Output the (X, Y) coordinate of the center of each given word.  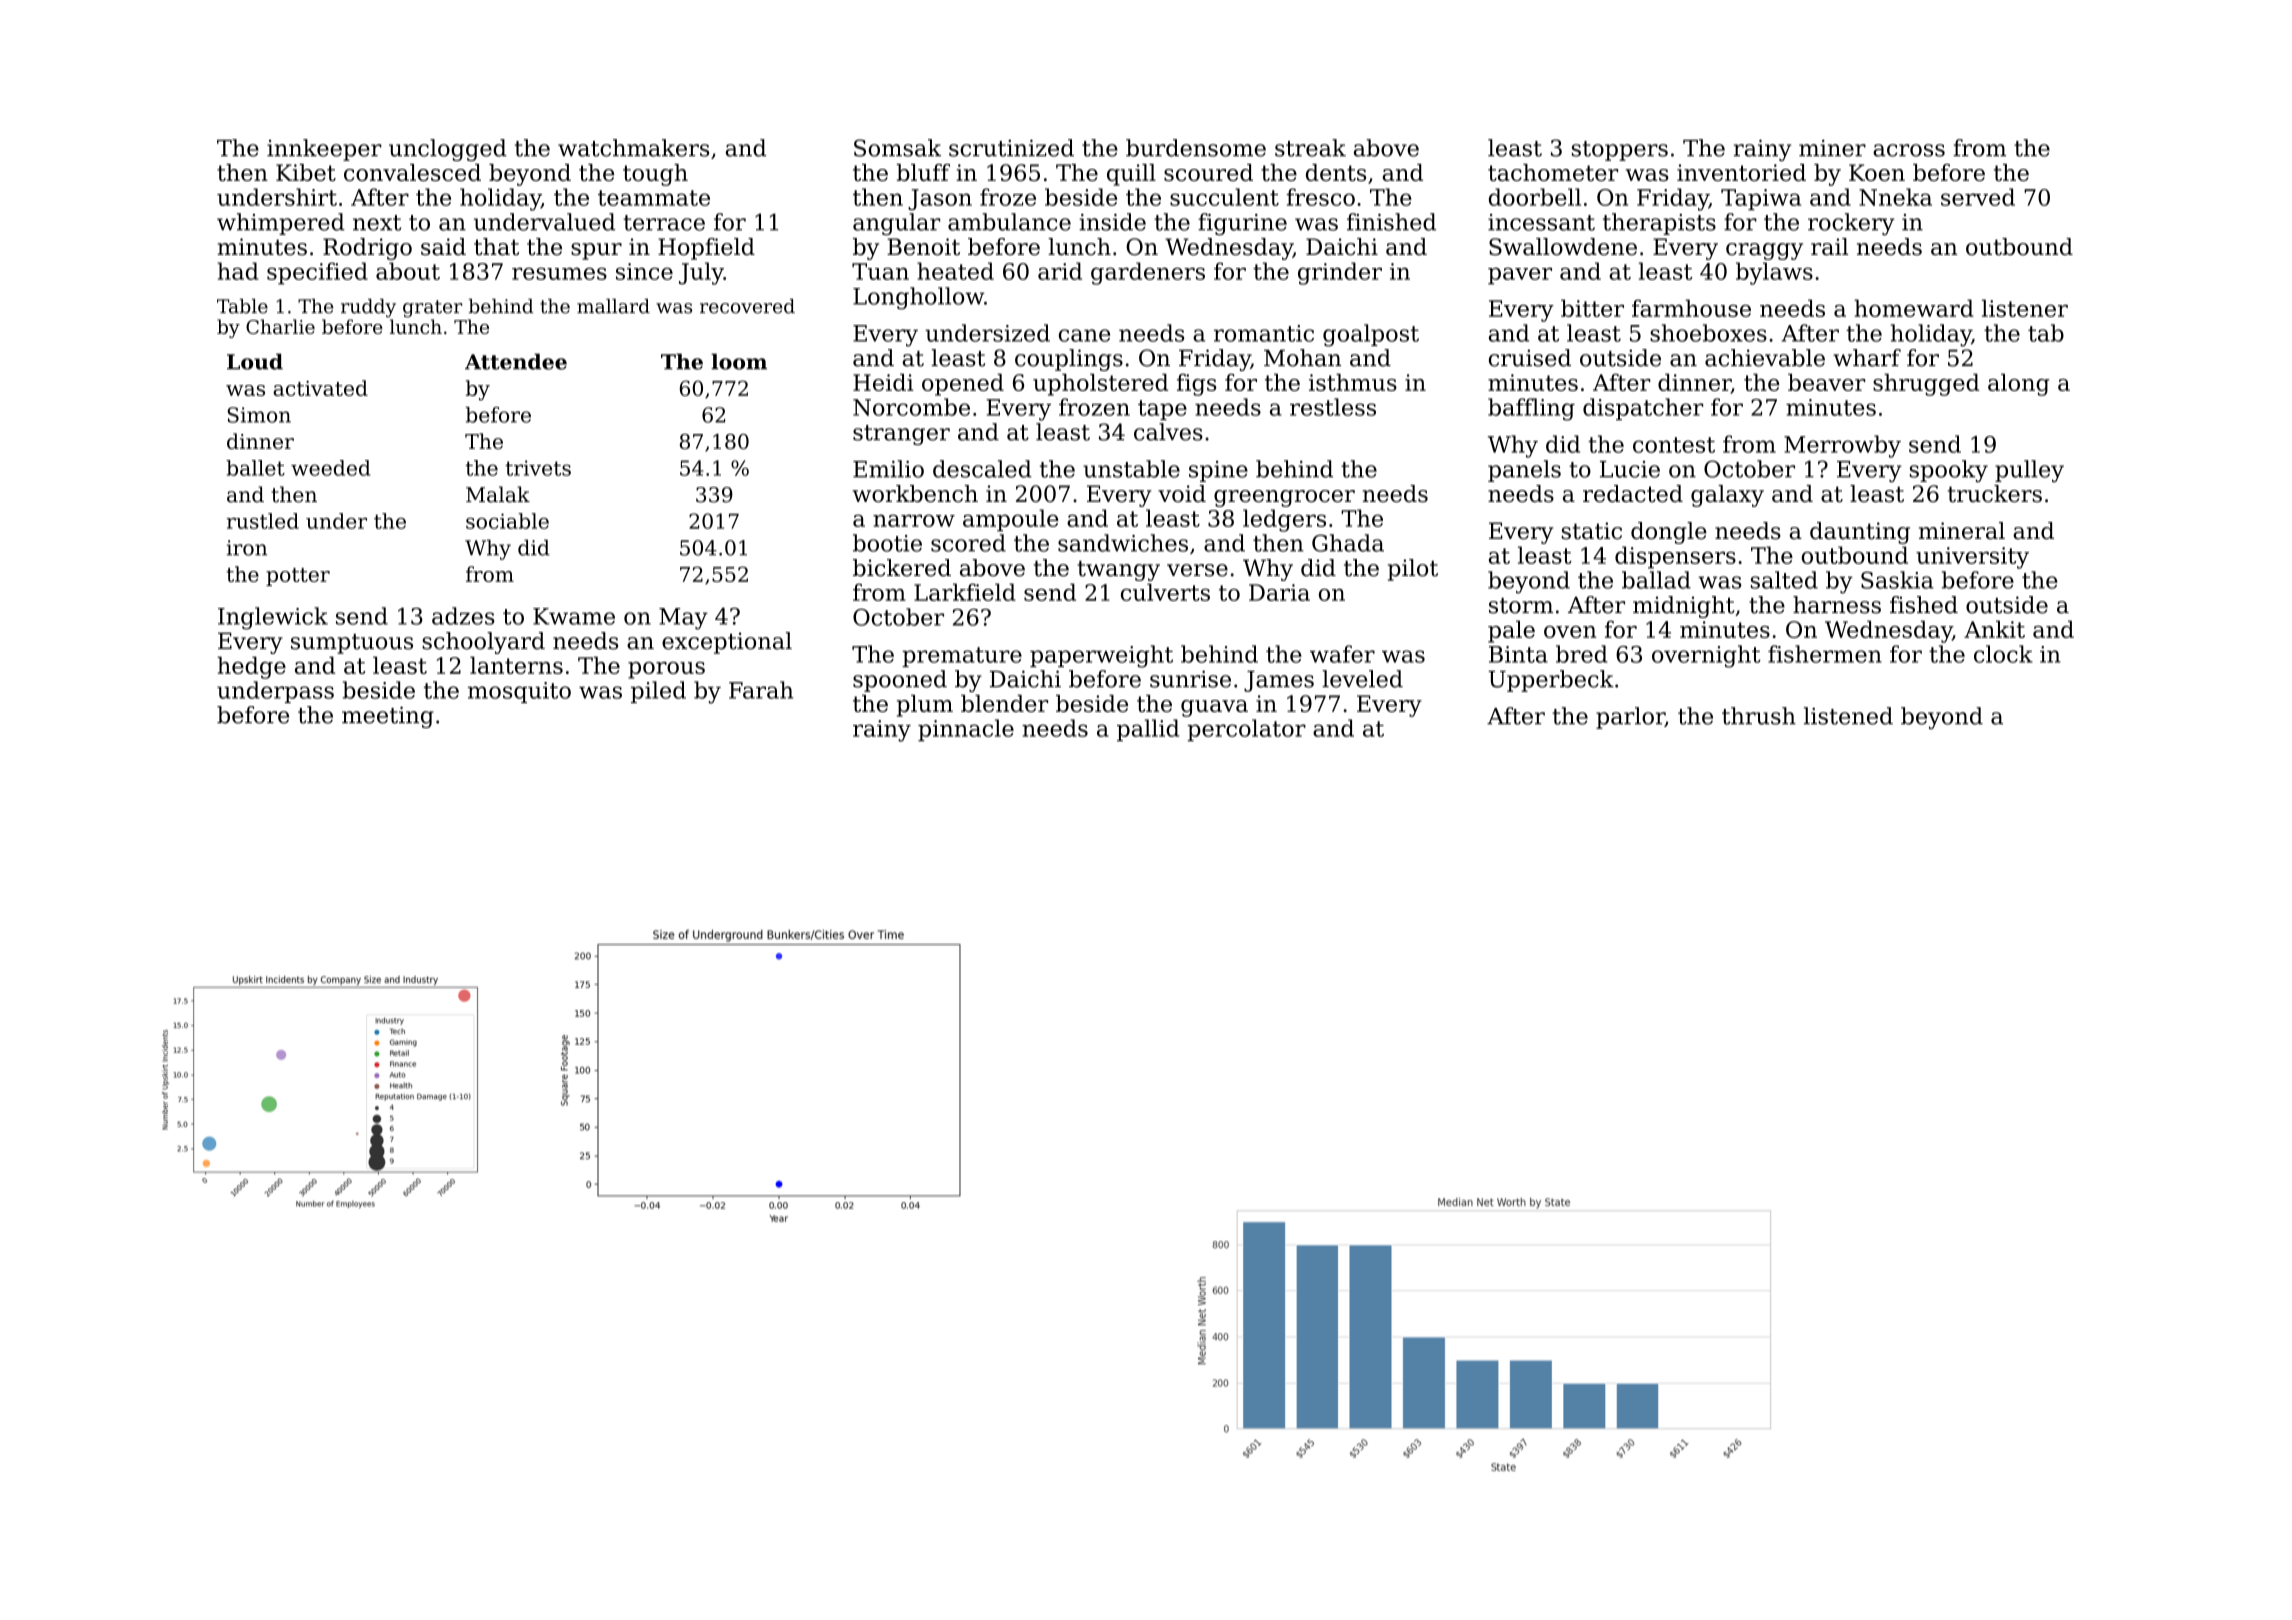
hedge (251, 667)
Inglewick (273, 618)
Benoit (923, 247)
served (1978, 197)
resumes (559, 273)
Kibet (306, 172)
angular (896, 224)
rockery (1851, 224)
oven (1570, 632)
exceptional (727, 643)
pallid (1148, 730)
